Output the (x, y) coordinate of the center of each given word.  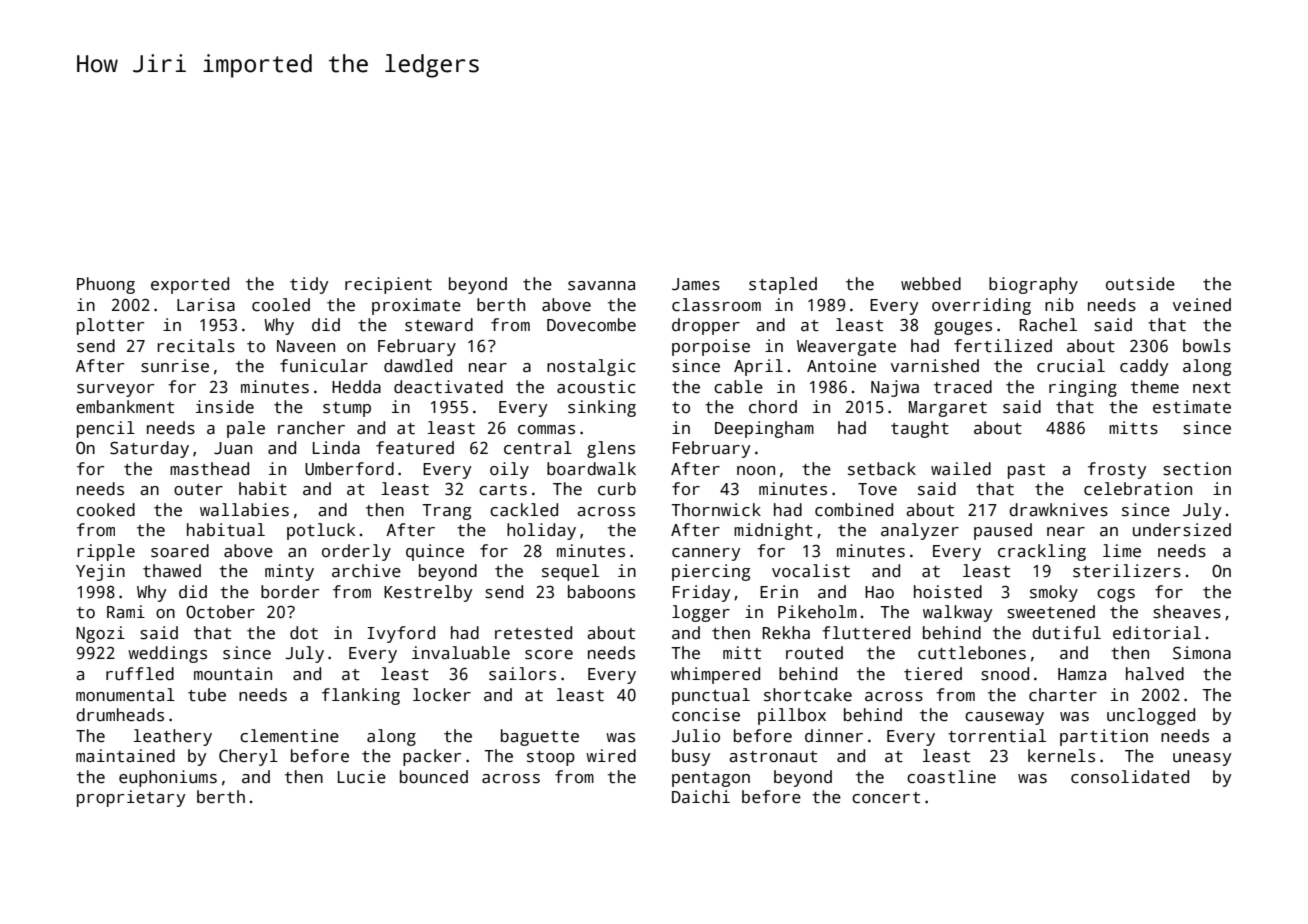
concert (886, 798)
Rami (126, 612)
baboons (601, 592)
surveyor (115, 390)
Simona (1202, 653)
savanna (601, 286)
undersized (1182, 530)
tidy (309, 285)
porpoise (711, 347)
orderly (356, 552)
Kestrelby (428, 593)
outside (1140, 284)
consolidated (1130, 777)
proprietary (131, 798)
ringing (1083, 388)
